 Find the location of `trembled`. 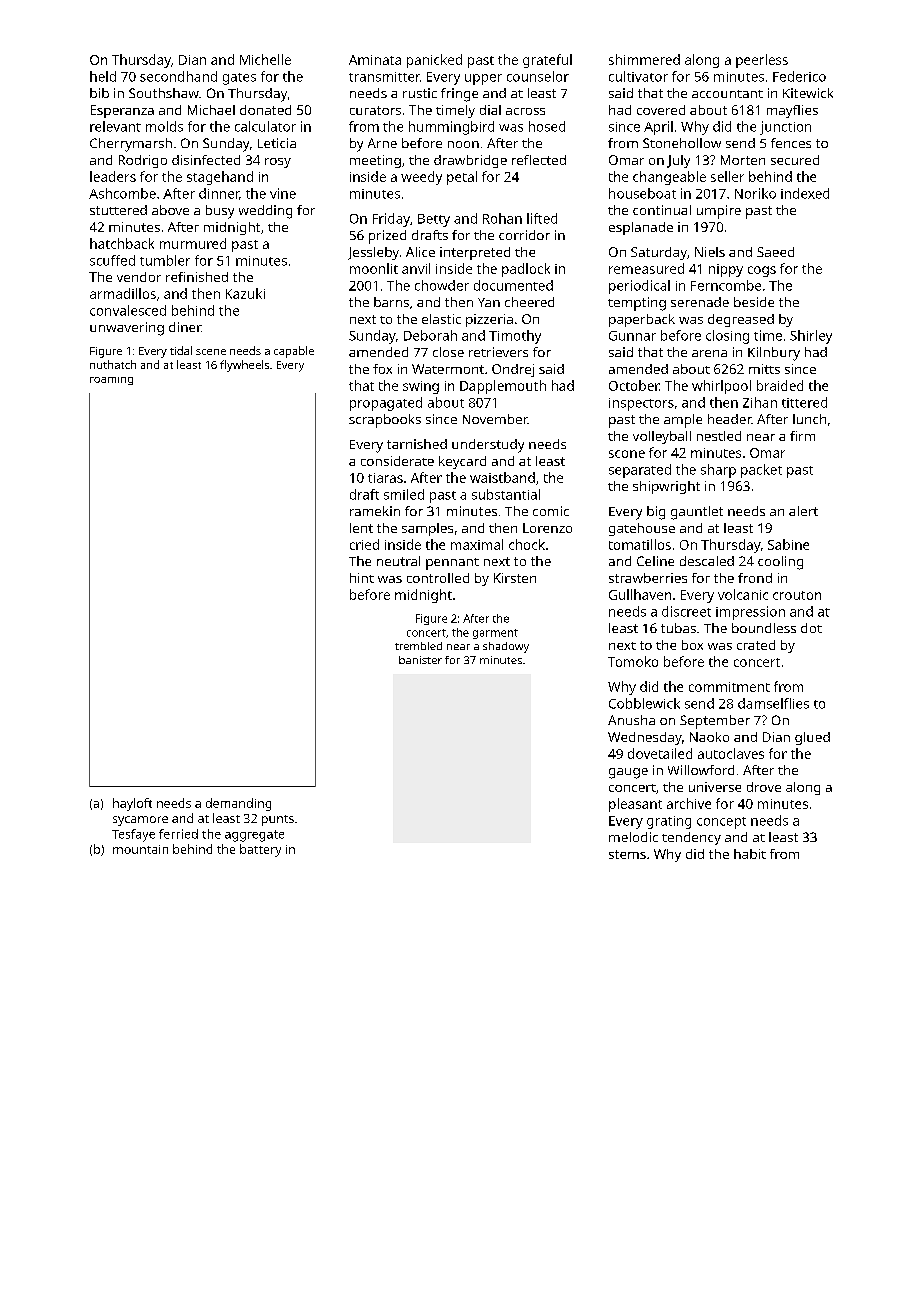

trembled is located at coordinates (418, 646).
